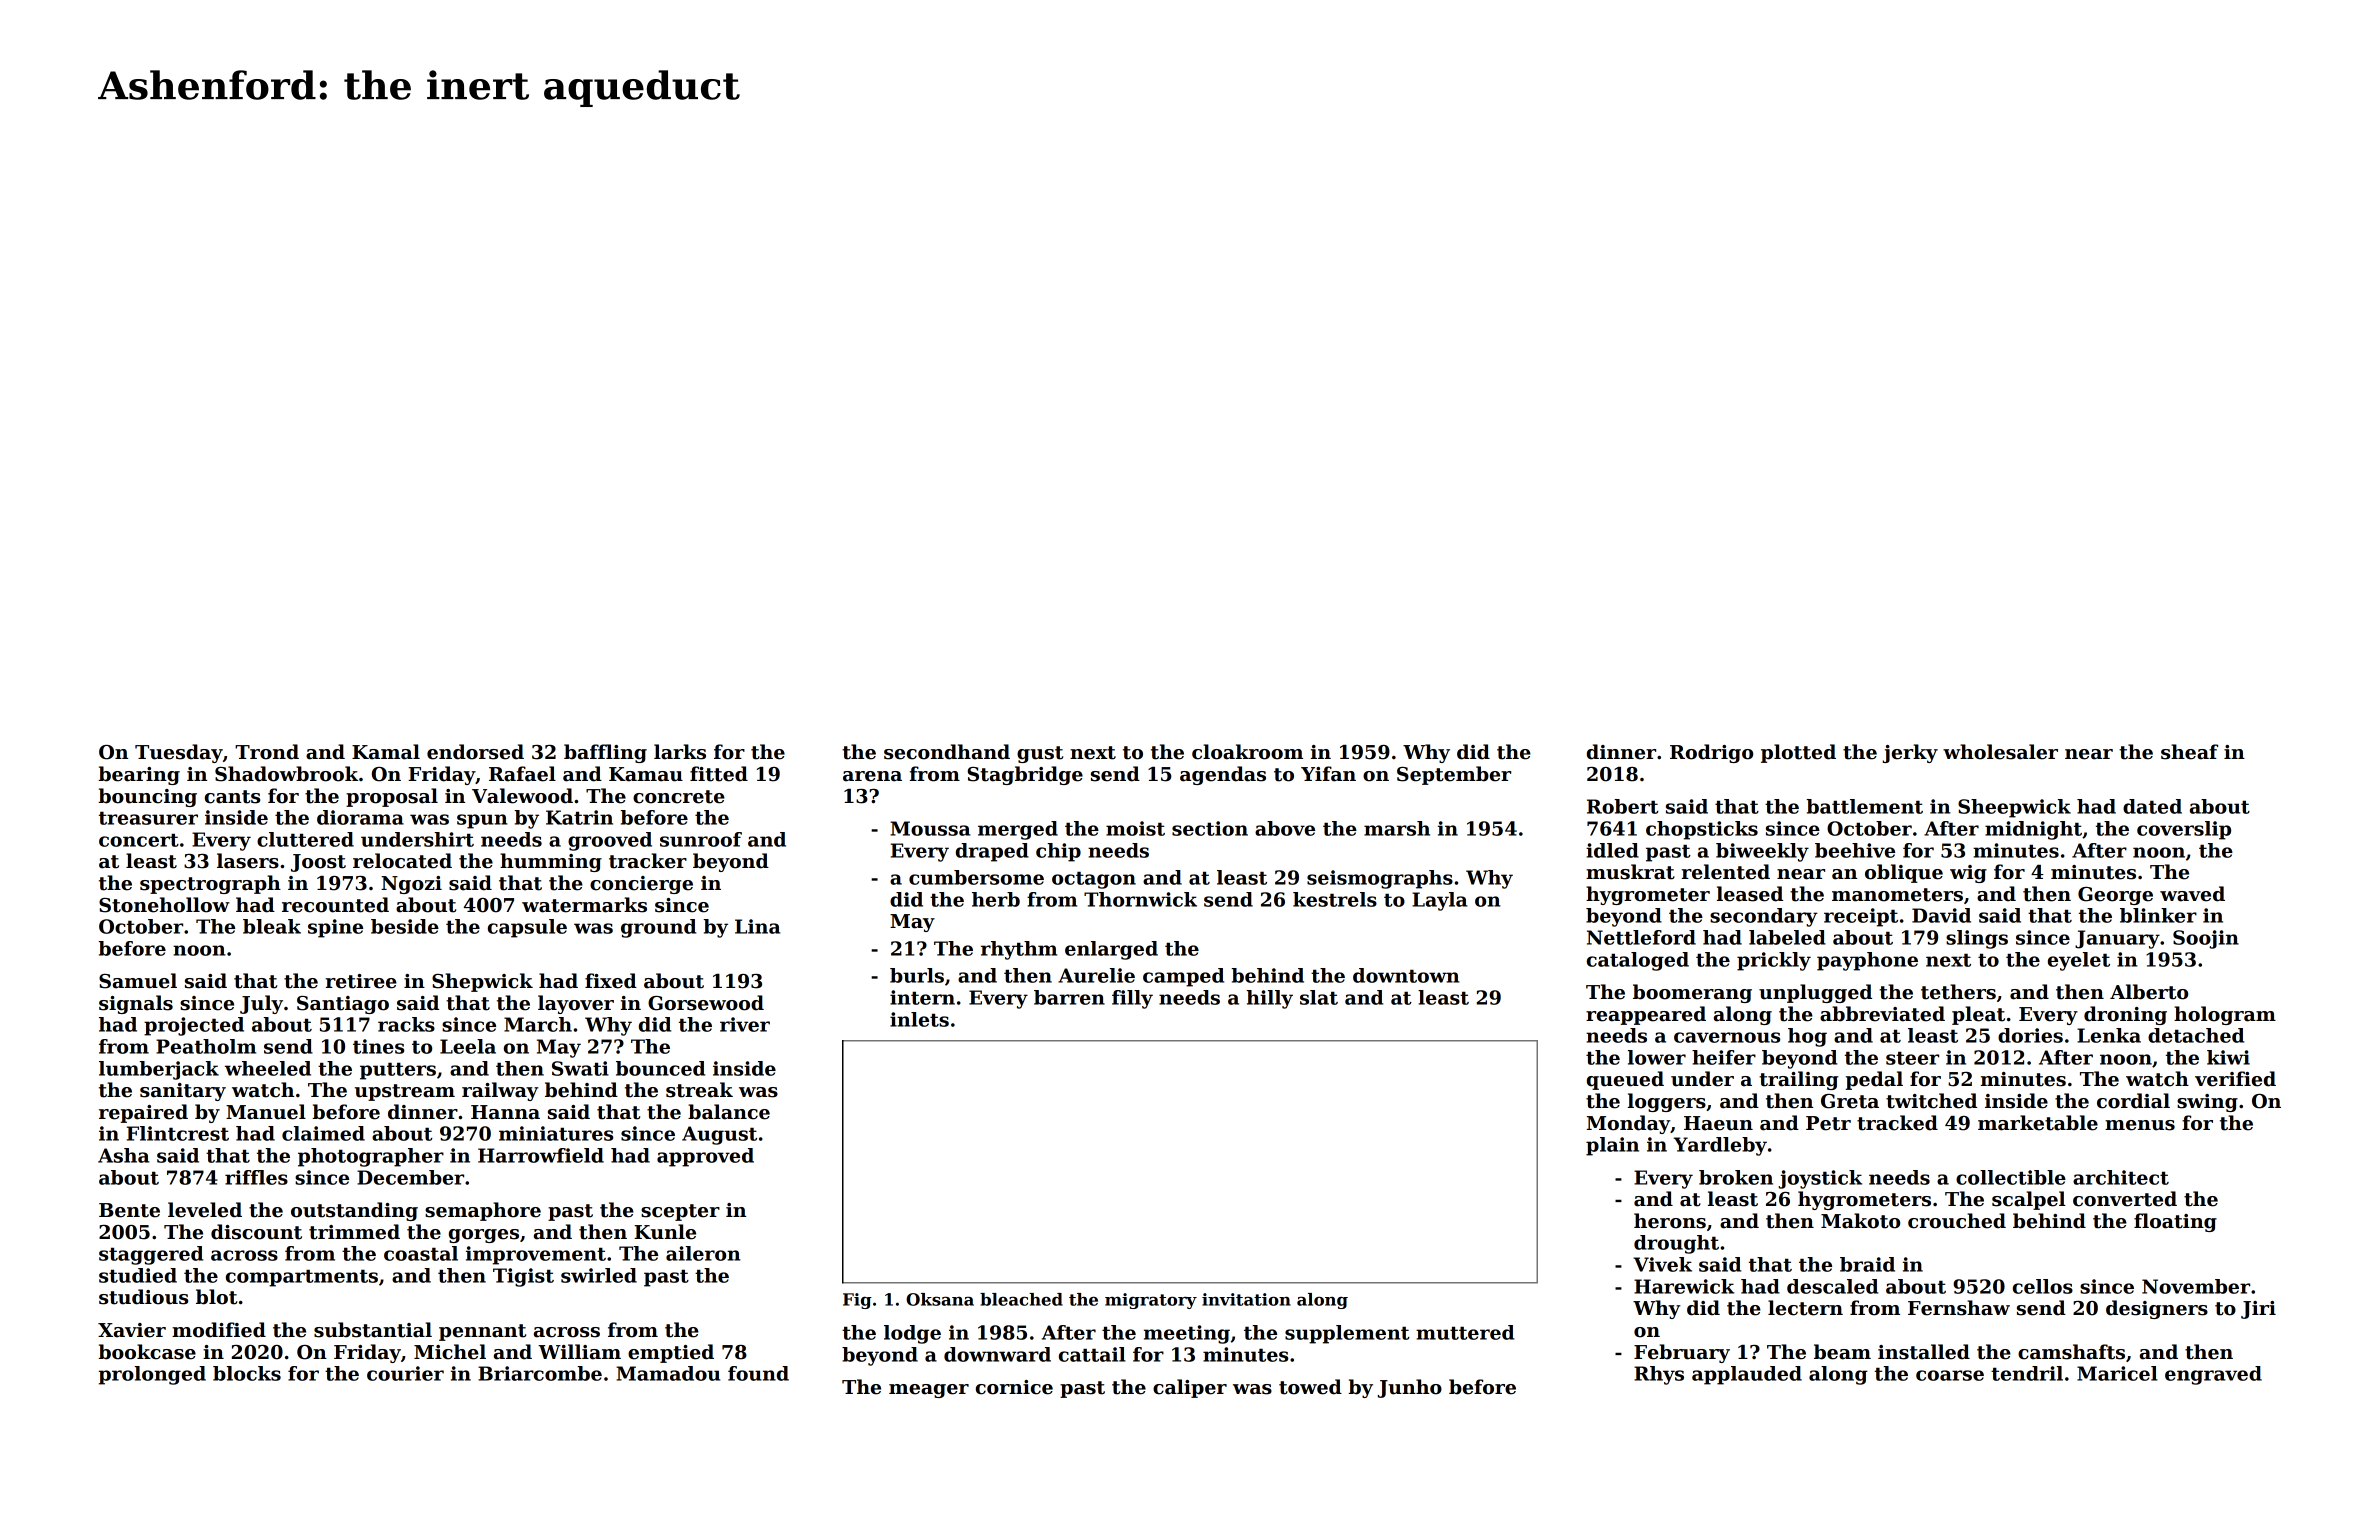 This screenshot has height=1540, width=2380. I want to click on miniatures, so click(556, 1133).
